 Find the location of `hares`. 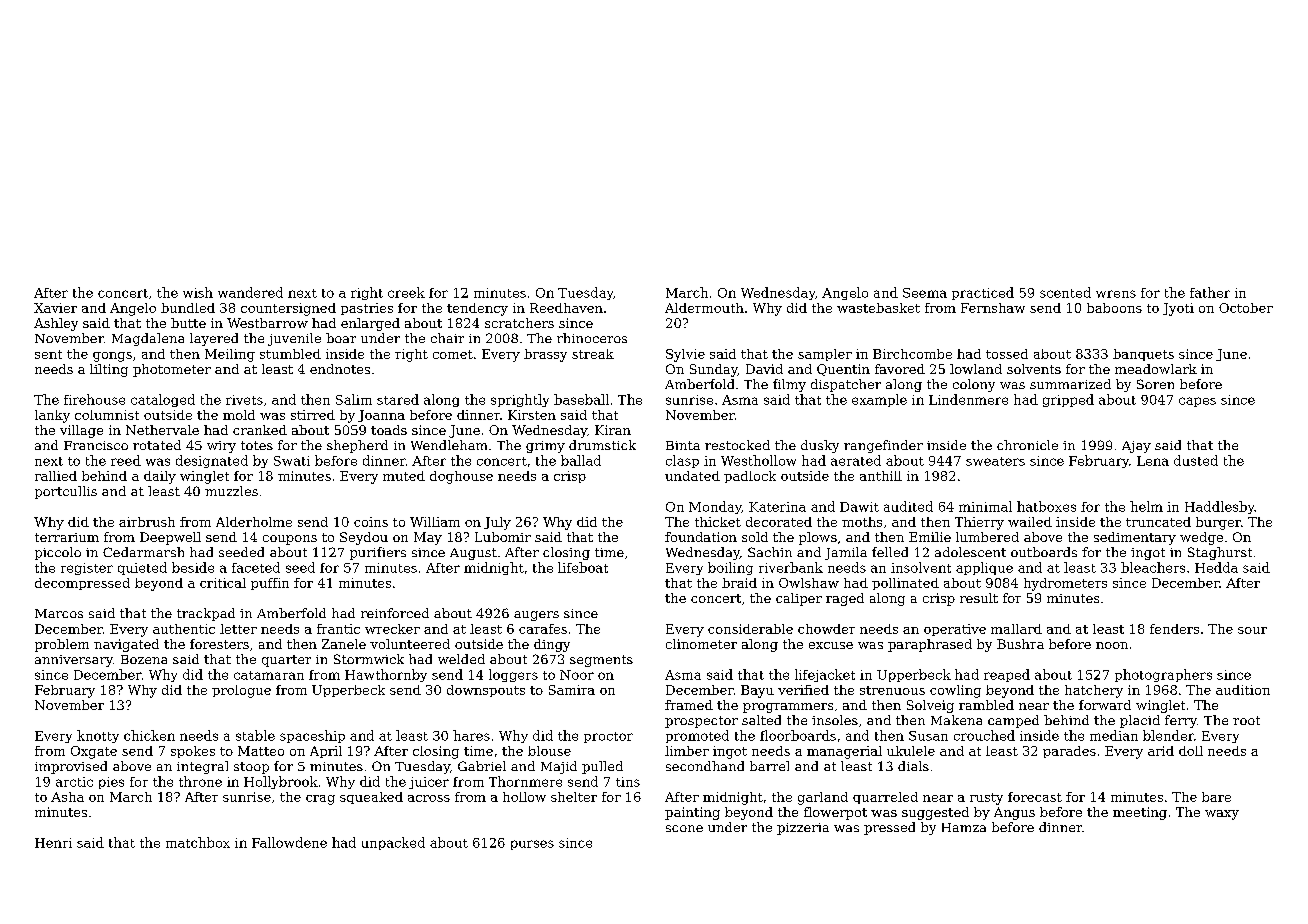

hares is located at coordinates (471, 735).
